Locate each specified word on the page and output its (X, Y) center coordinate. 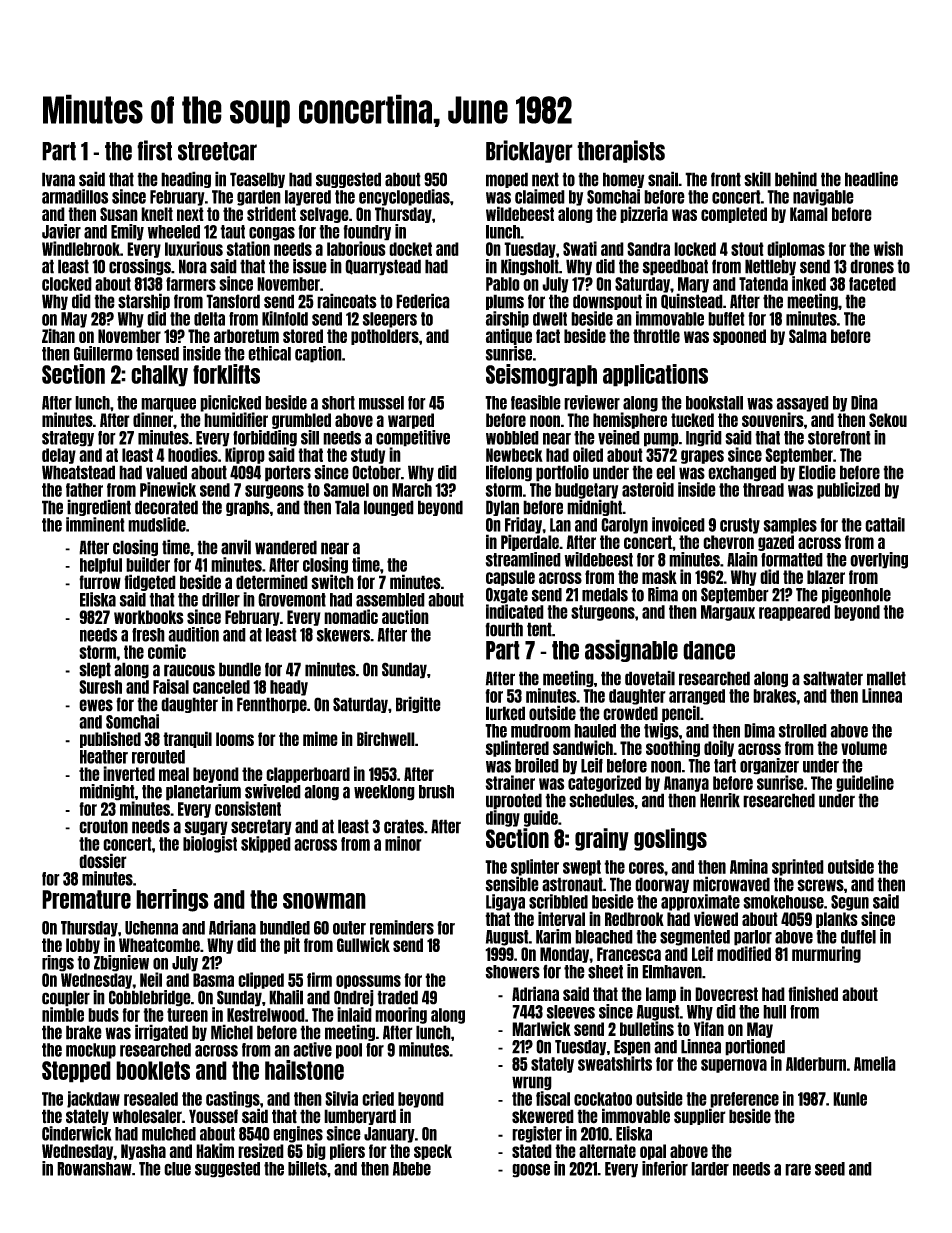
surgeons (274, 492)
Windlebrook (81, 248)
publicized (848, 490)
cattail (885, 524)
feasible (536, 402)
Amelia (875, 1063)
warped (411, 421)
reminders (402, 927)
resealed (151, 1099)
